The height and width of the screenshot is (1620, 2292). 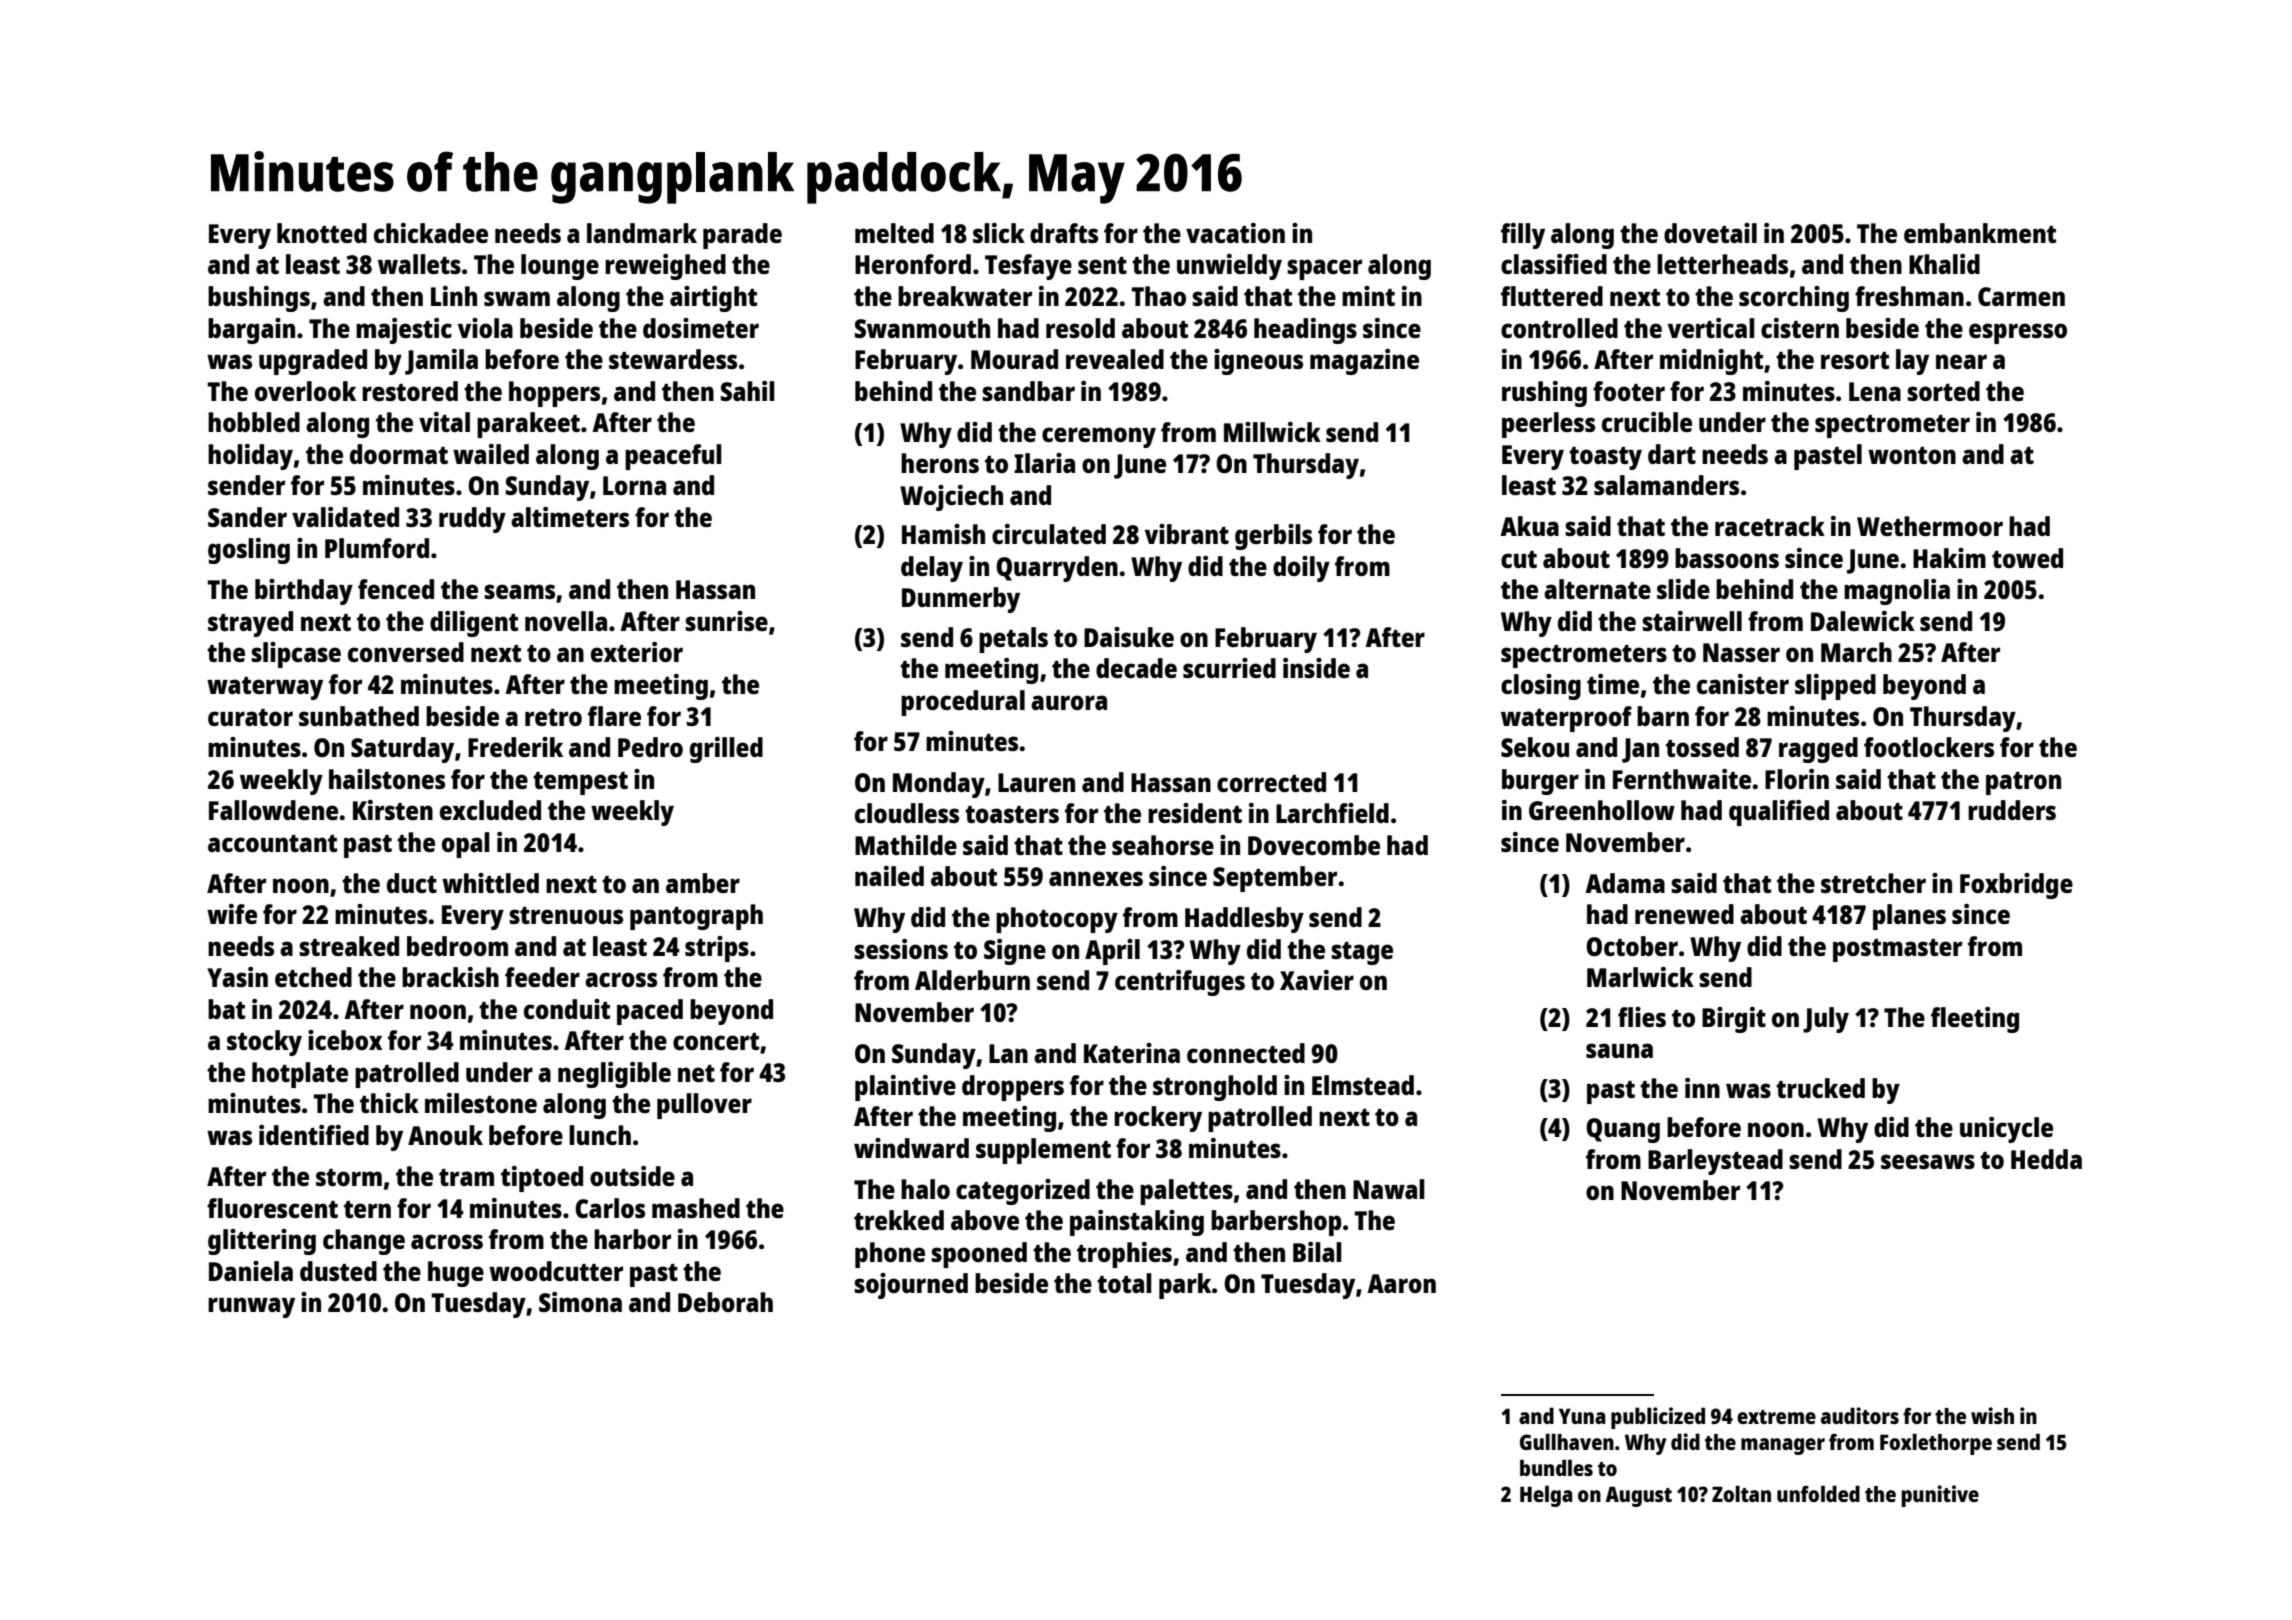 I want to click on rockery, so click(x=1158, y=1119).
